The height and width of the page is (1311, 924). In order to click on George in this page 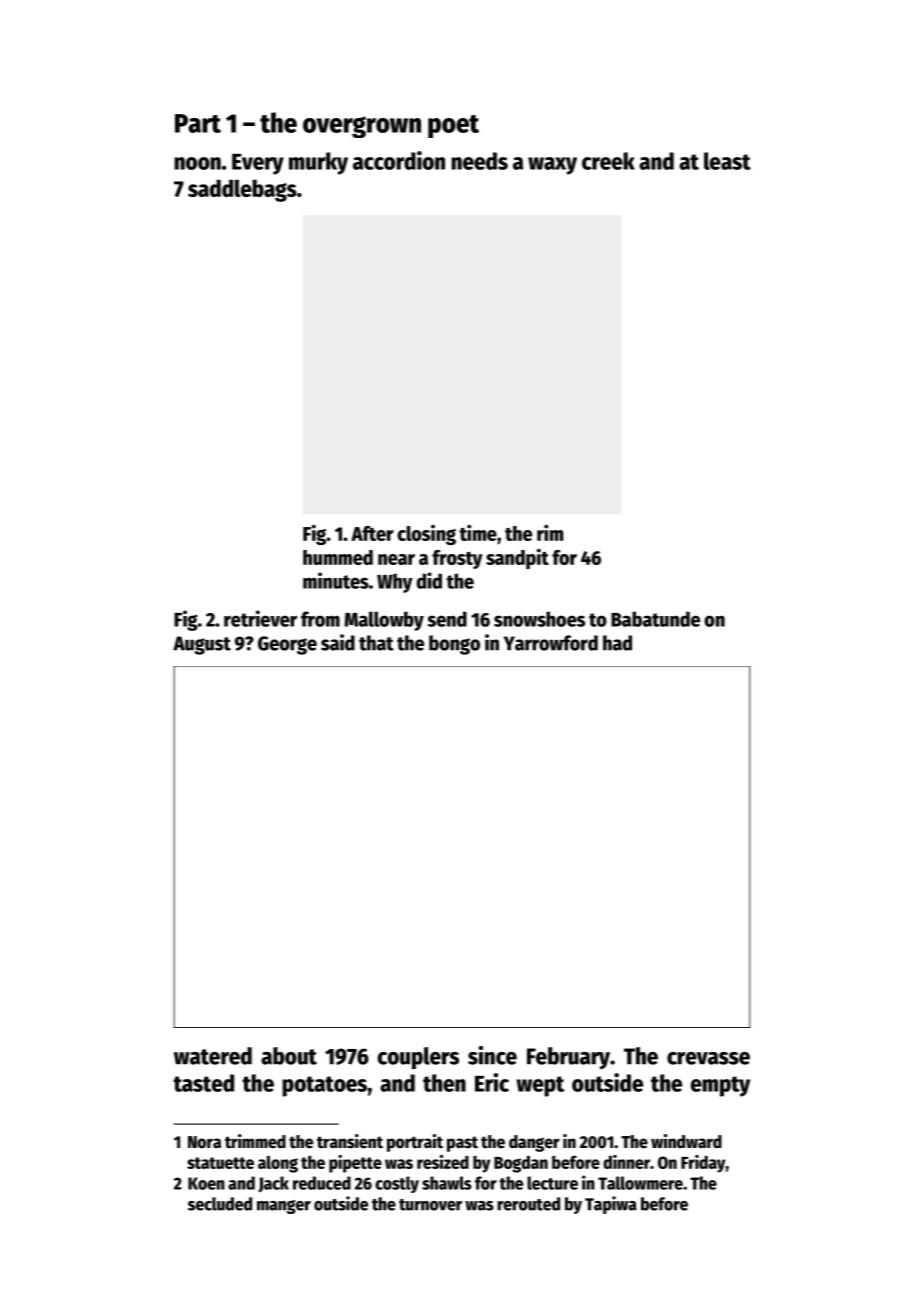, I will do `click(287, 645)`.
